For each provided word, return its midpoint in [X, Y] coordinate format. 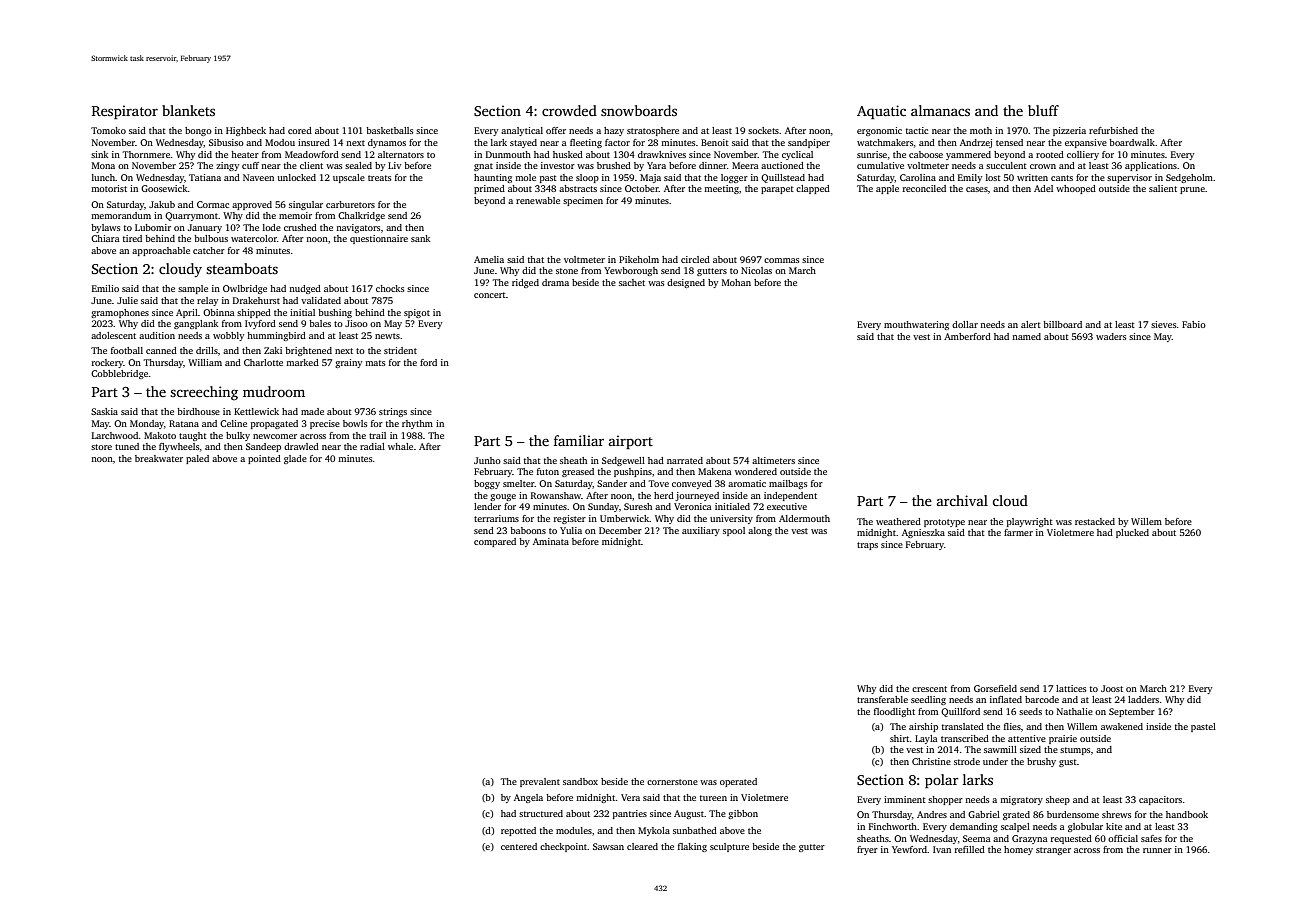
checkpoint [564, 847]
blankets [188, 110]
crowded [569, 110]
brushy [1041, 762]
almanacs [940, 110]
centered [519, 846]
